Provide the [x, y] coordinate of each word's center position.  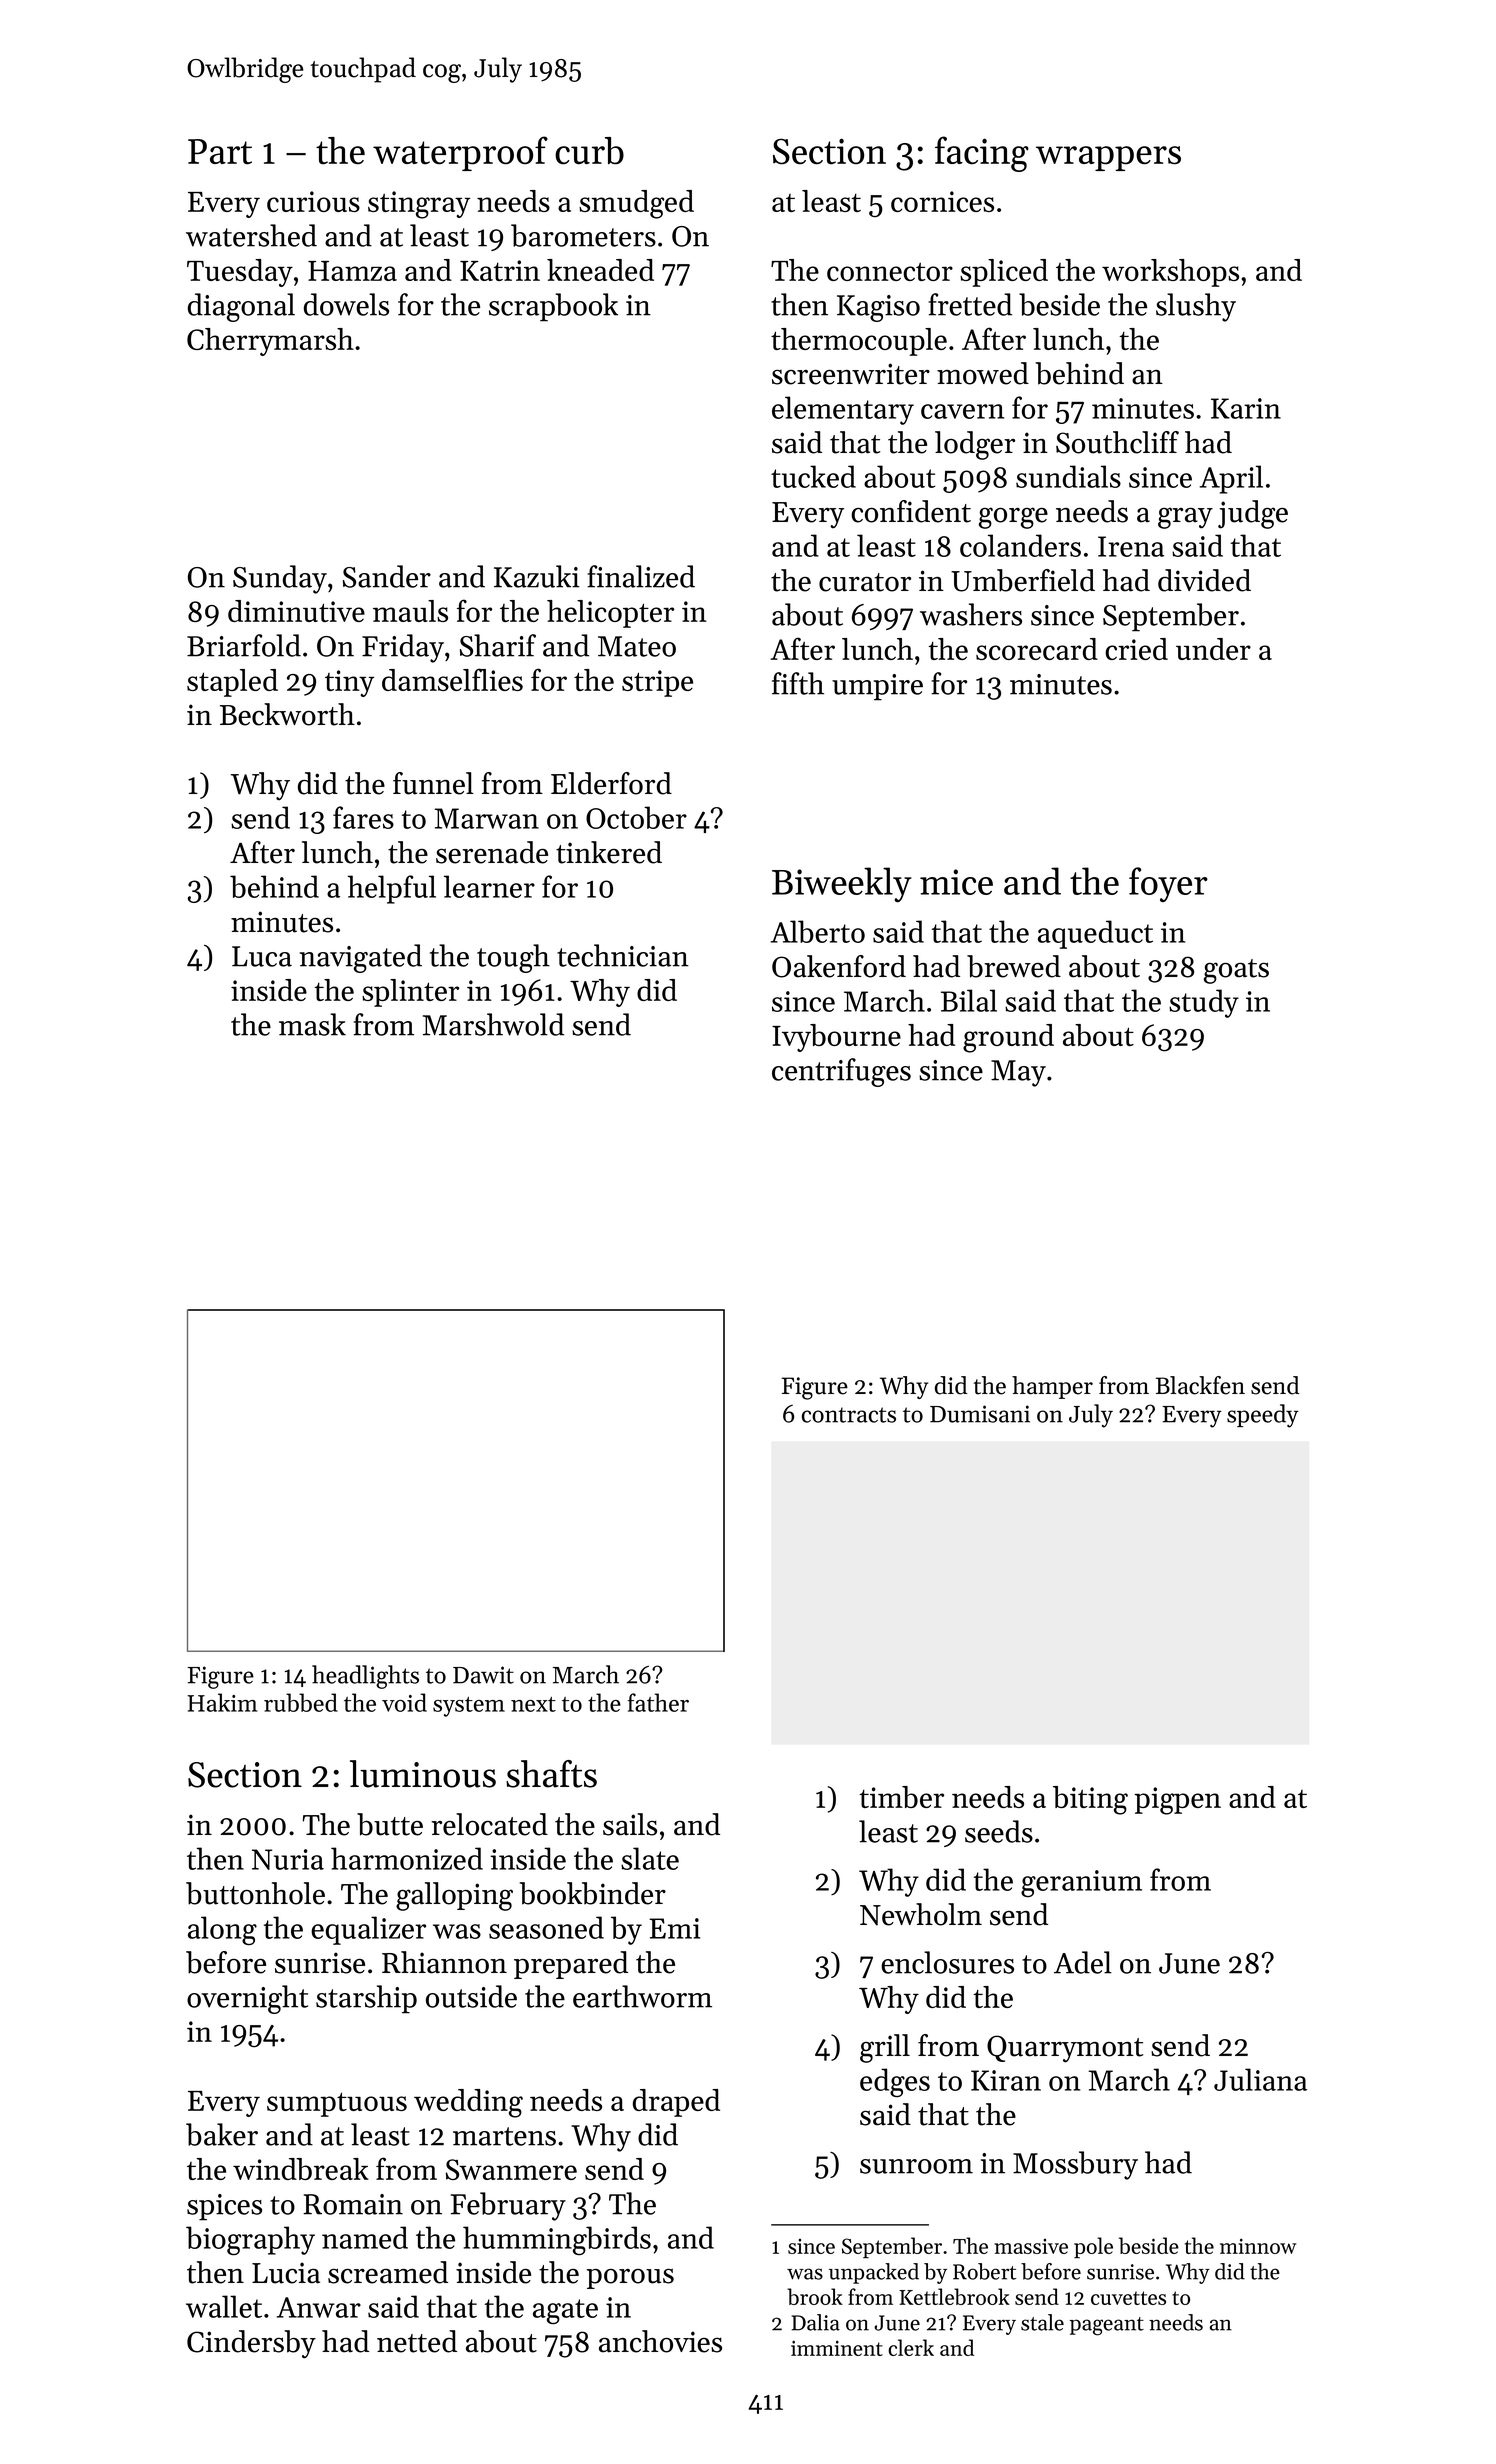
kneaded [600, 270]
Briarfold [244, 645]
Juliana [1260, 2079]
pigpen [1177, 1801]
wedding [468, 2103]
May [1018, 1073]
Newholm [921, 1914]
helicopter [610, 614]
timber [902, 1797]
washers [971, 614]
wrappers [1108, 158]
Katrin [500, 270]
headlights [365, 1677]
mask [312, 1024]
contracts [849, 1415]
